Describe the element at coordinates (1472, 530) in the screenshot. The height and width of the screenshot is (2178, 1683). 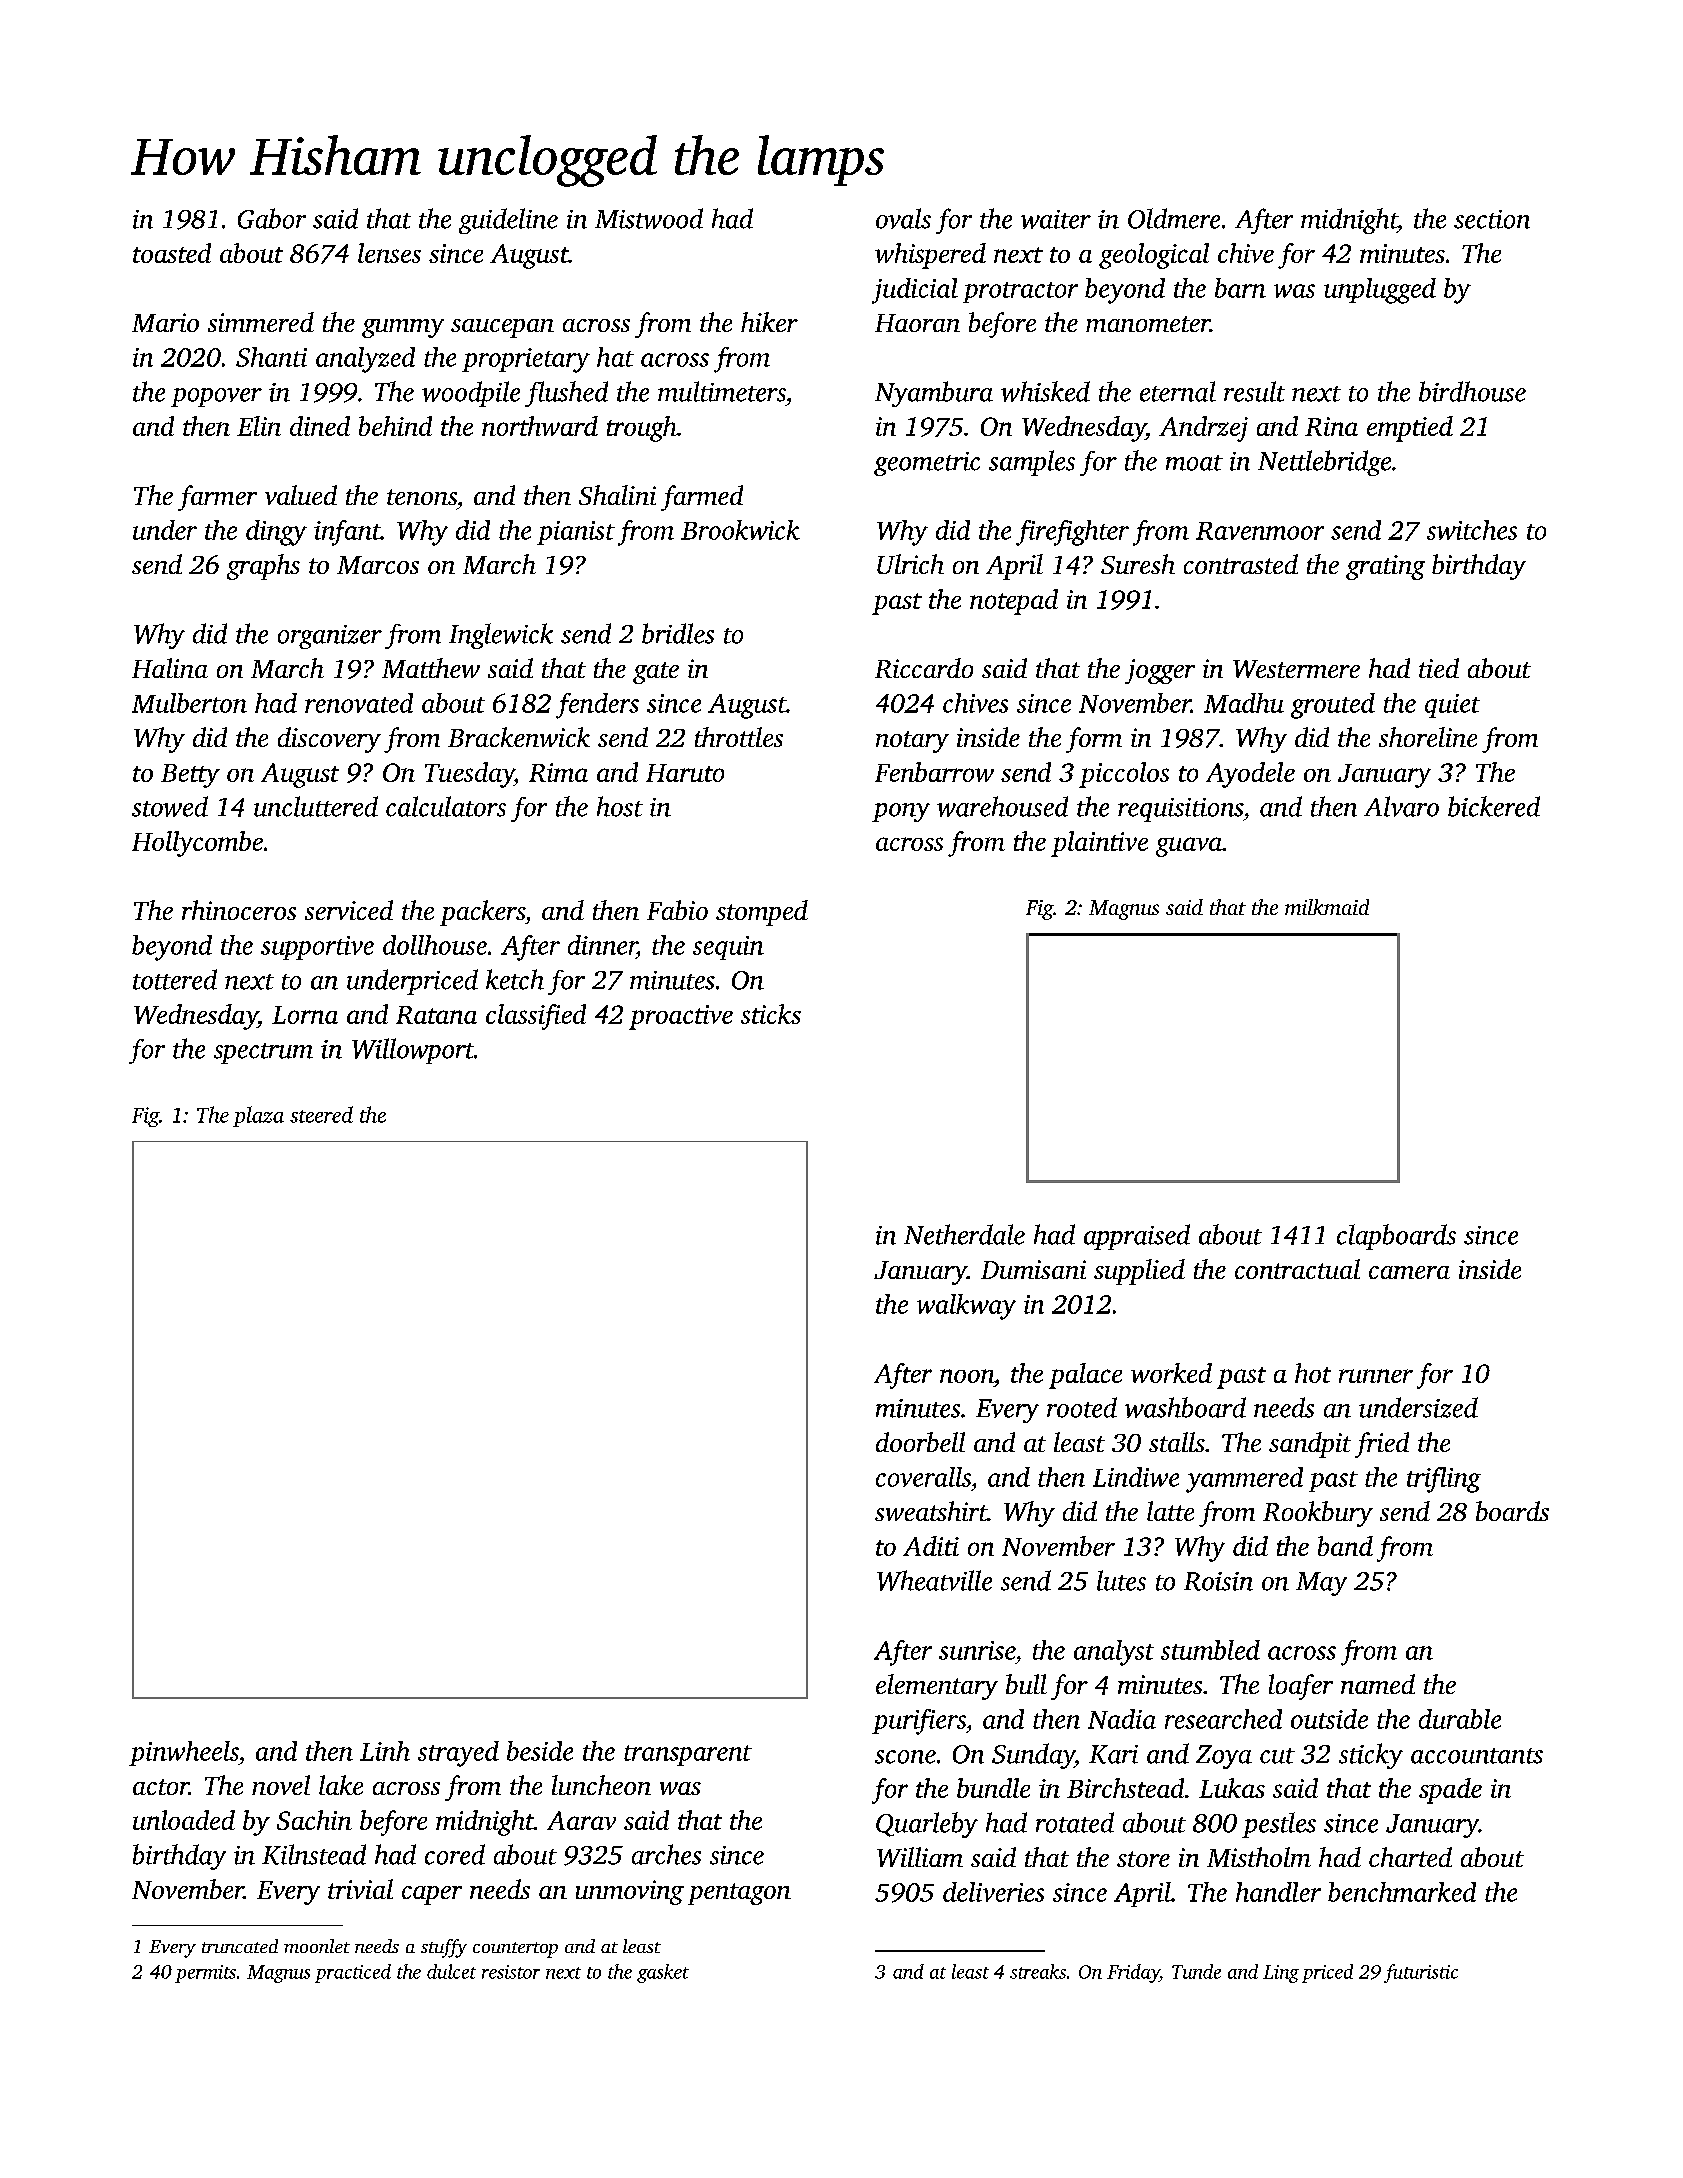
I see `switches` at that location.
